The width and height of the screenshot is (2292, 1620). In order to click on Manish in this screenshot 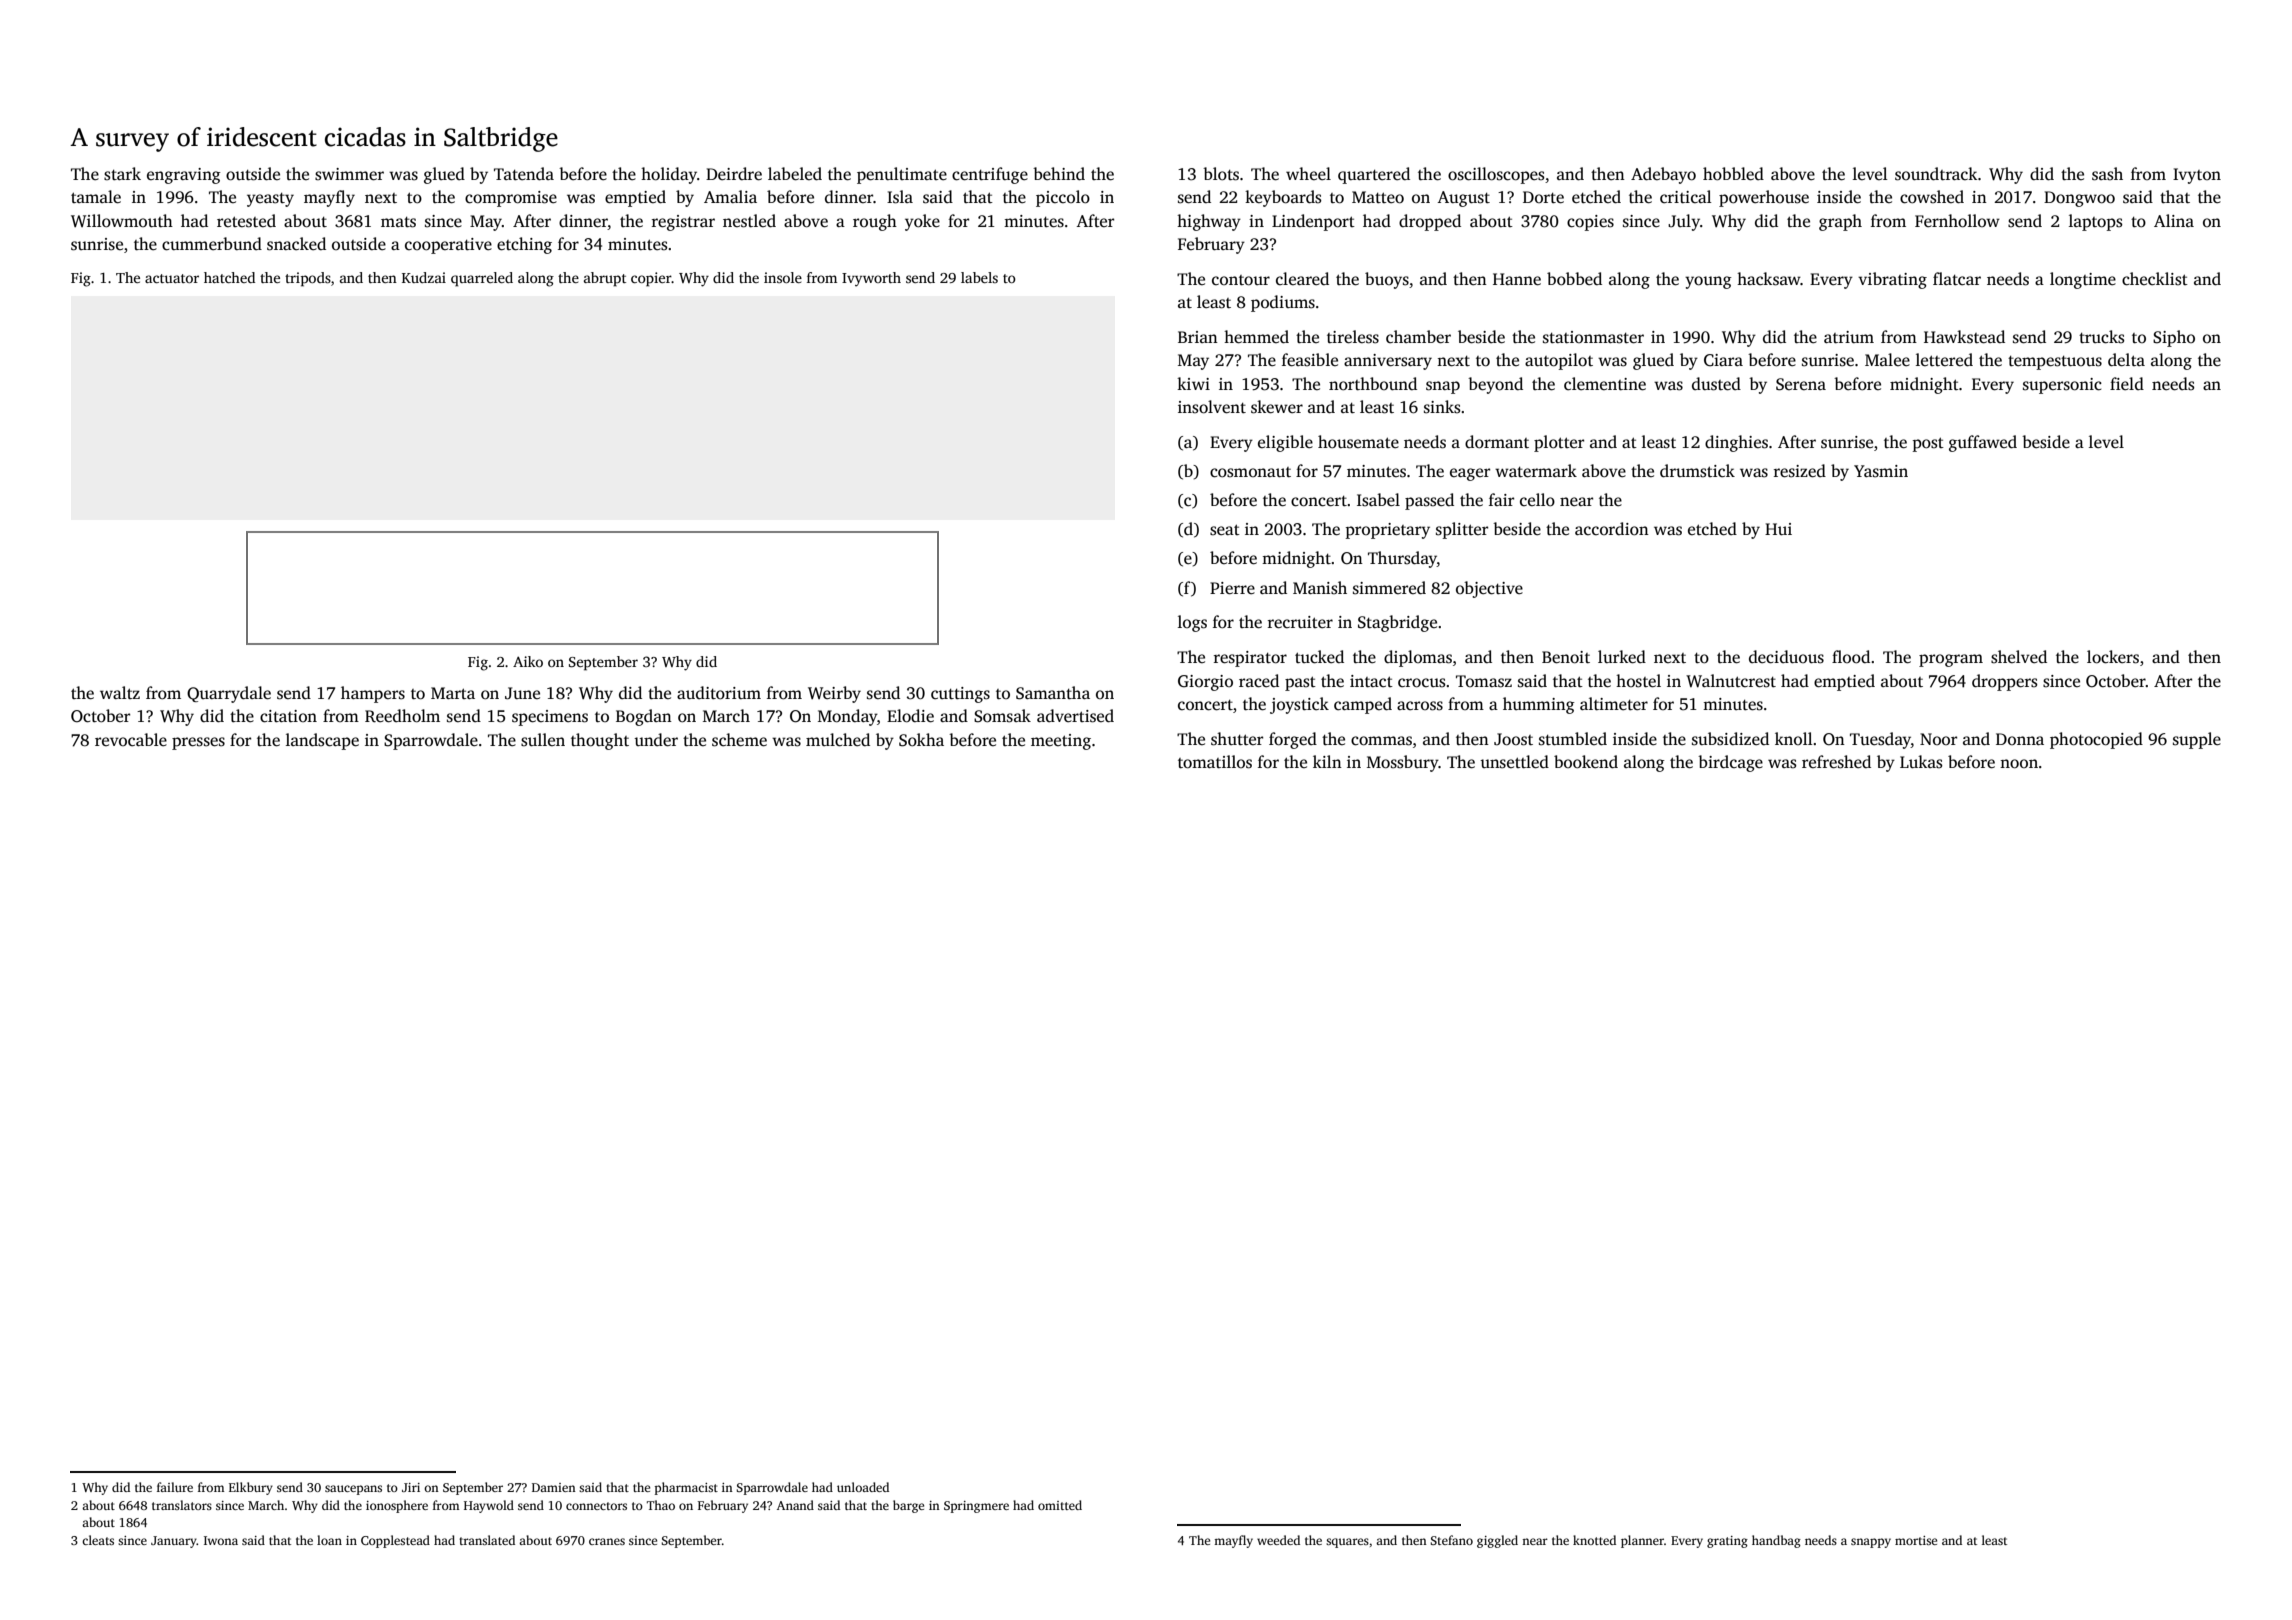, I will do `click(1320, 588)`.
